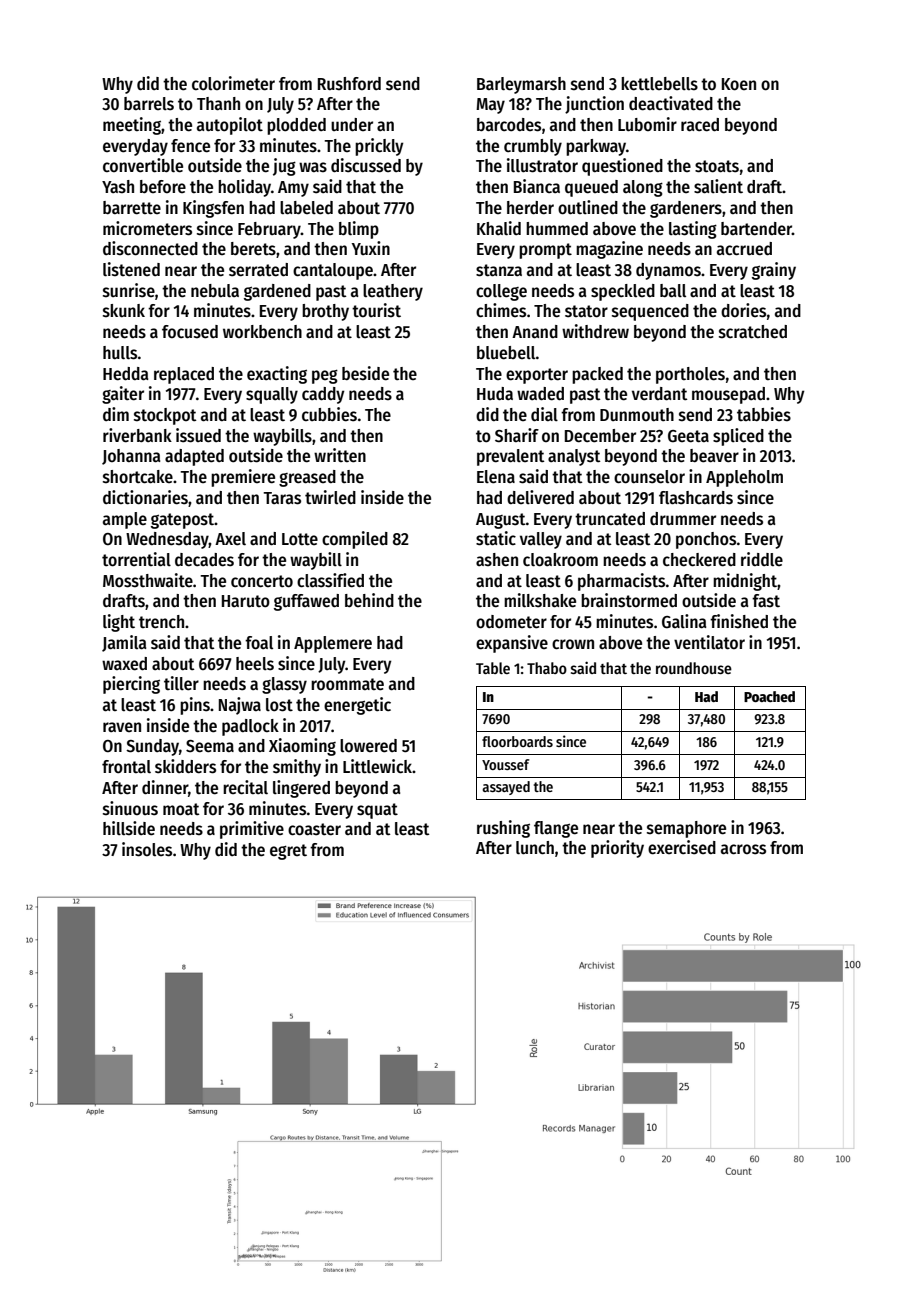 This page has height=1316, width=908. I want to click on milkshake, so click(540, 600).
